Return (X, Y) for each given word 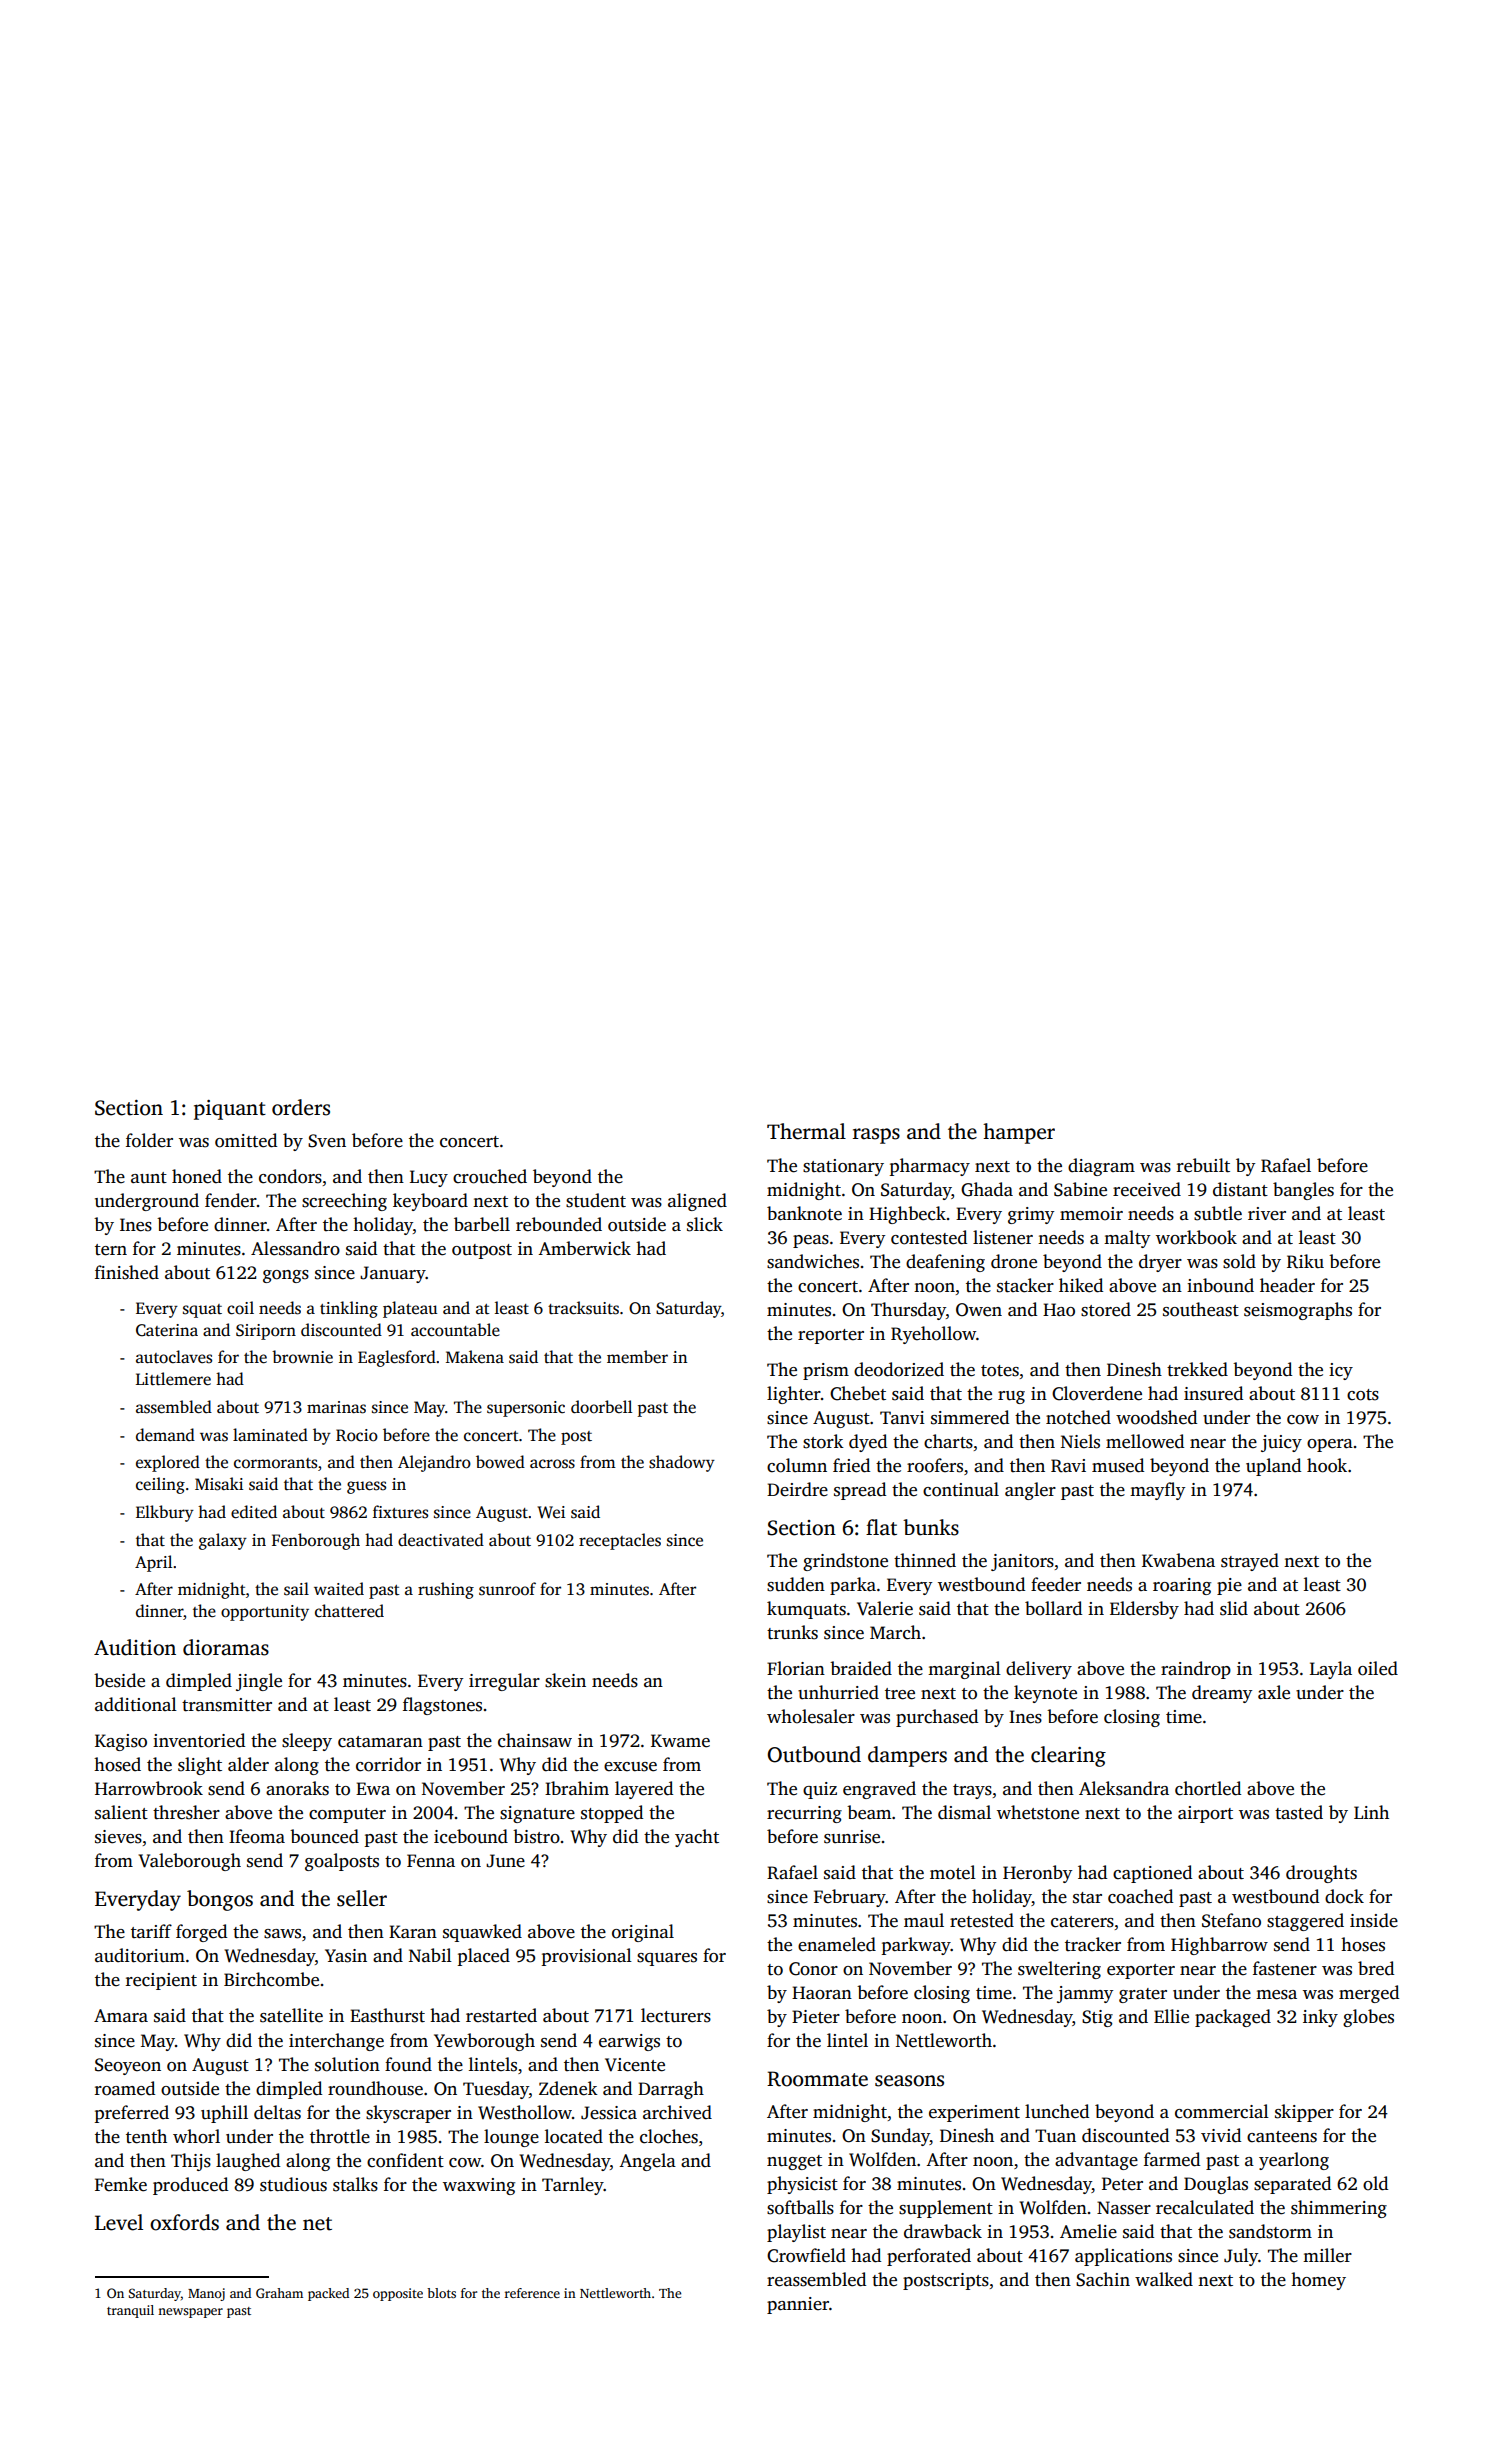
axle (1274, 1692)
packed (328, 2294)
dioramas (226, 1647)
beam (869, 1812)
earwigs (629, 2042)
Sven (327, 1141)
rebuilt (1203, 1165)
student (596, 1200)
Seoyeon (128, 2066)
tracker (1093, 1944)
